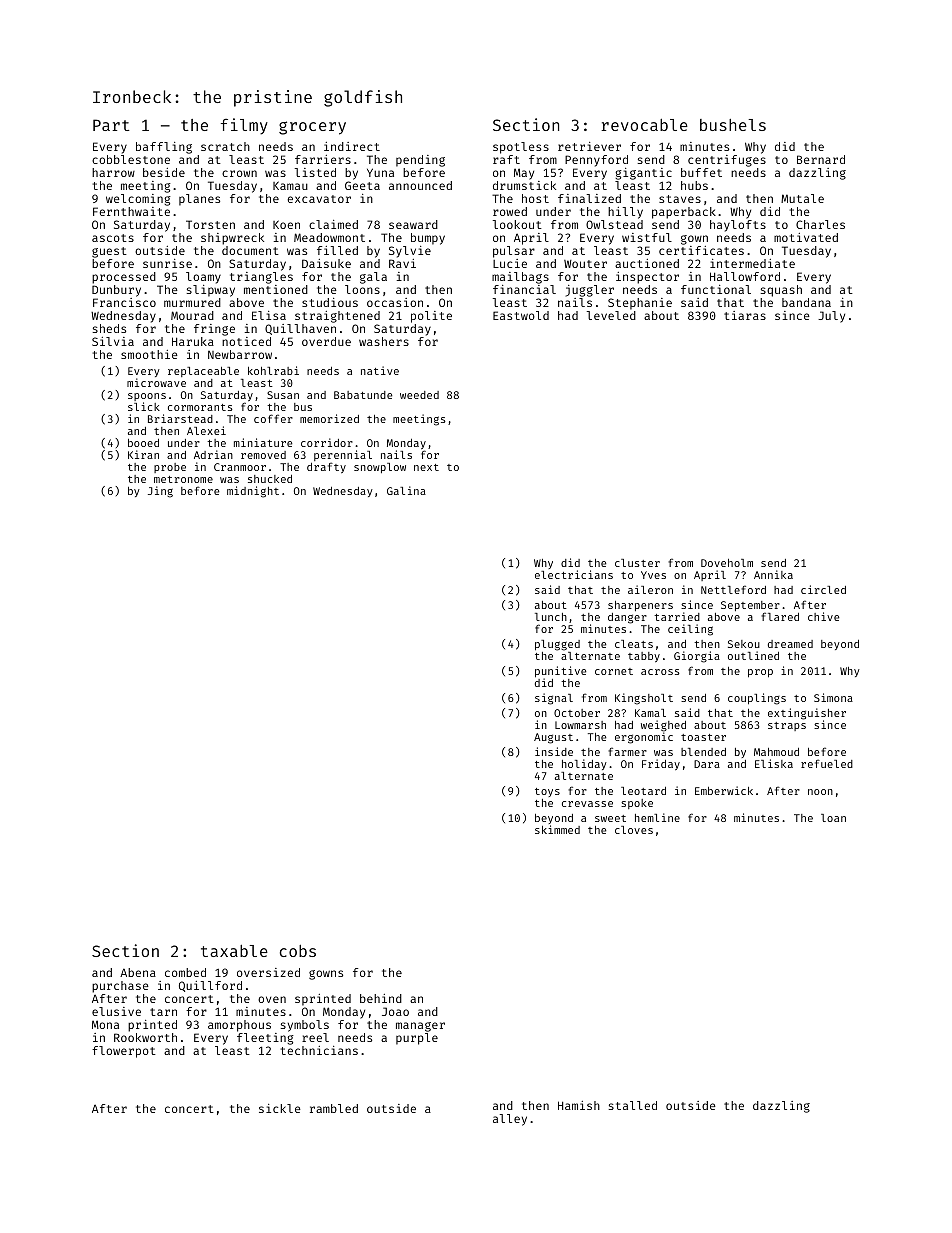 The image size is (952, 1233). I want to click on bushels, so click(733, 125).
